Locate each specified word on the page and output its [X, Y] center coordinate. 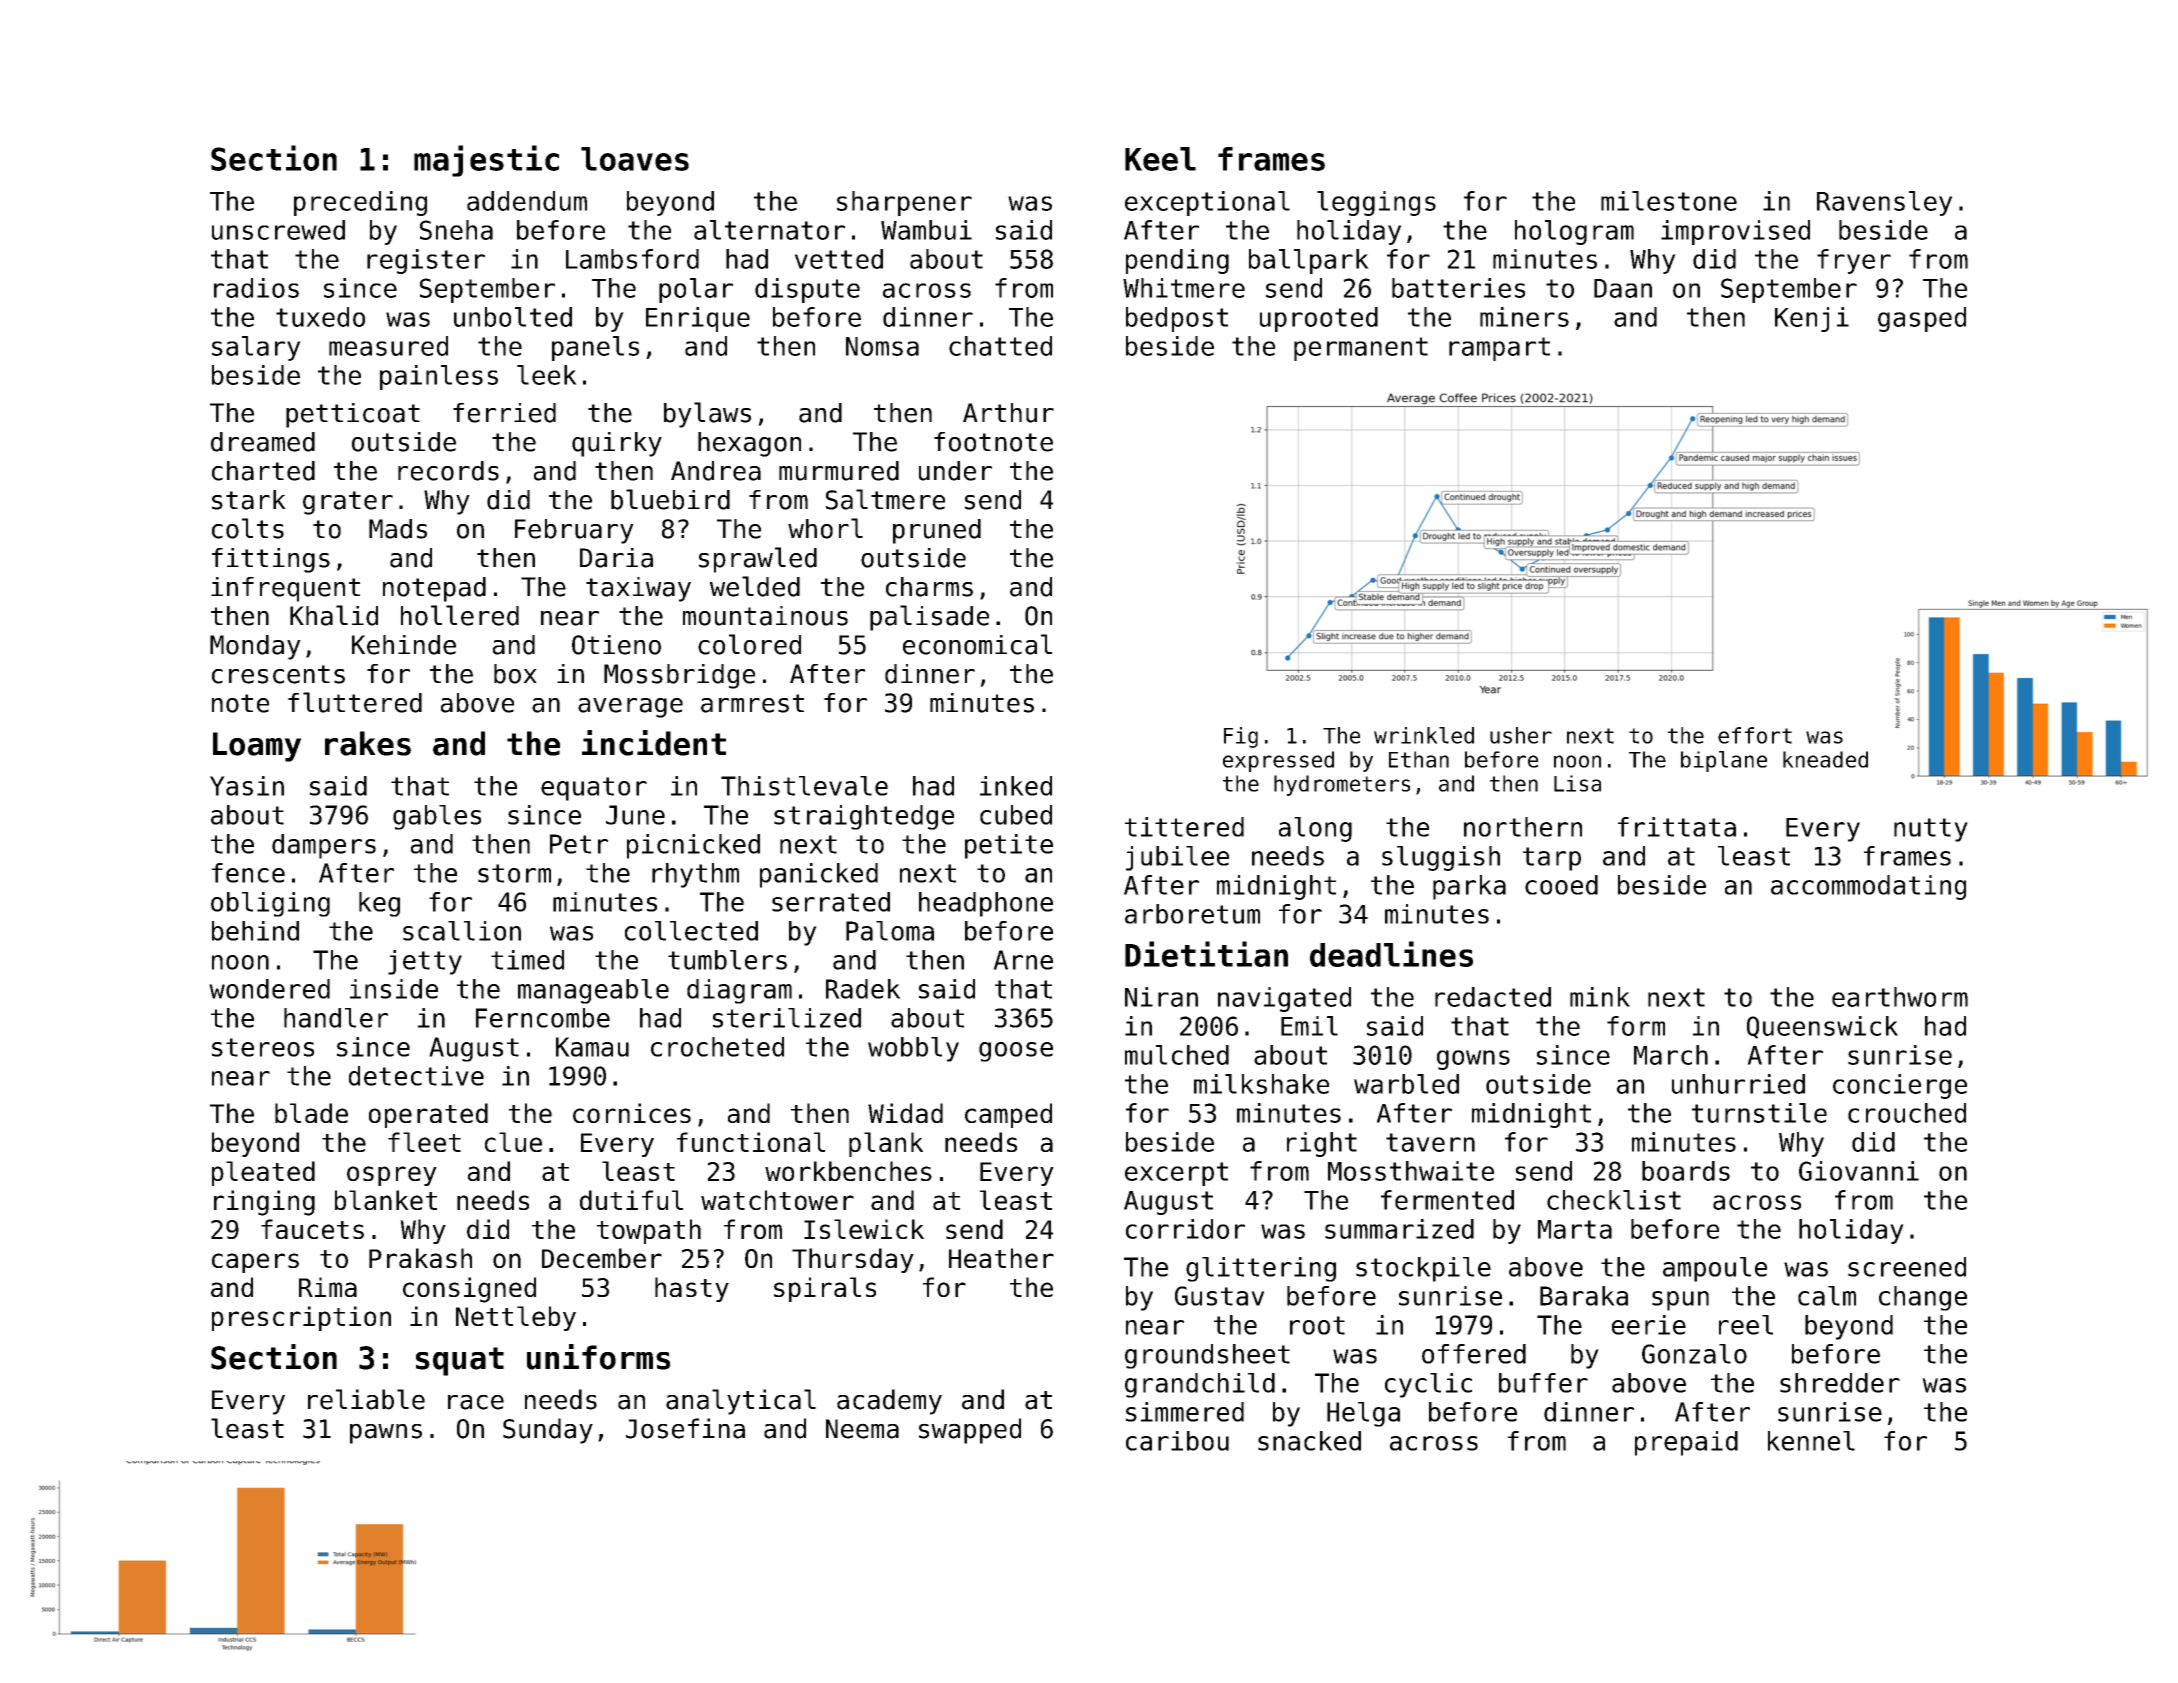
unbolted [513, 317]
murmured [839, 471]
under [955, 471]
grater [348, 503]
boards [1686, 1171]
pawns [386, 1433]
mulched [1177, 1055]
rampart [1499, 349]
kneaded [1825, 759]
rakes [368, 743]
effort [1755, 735]
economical [977, 644]
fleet [424, 1142]
